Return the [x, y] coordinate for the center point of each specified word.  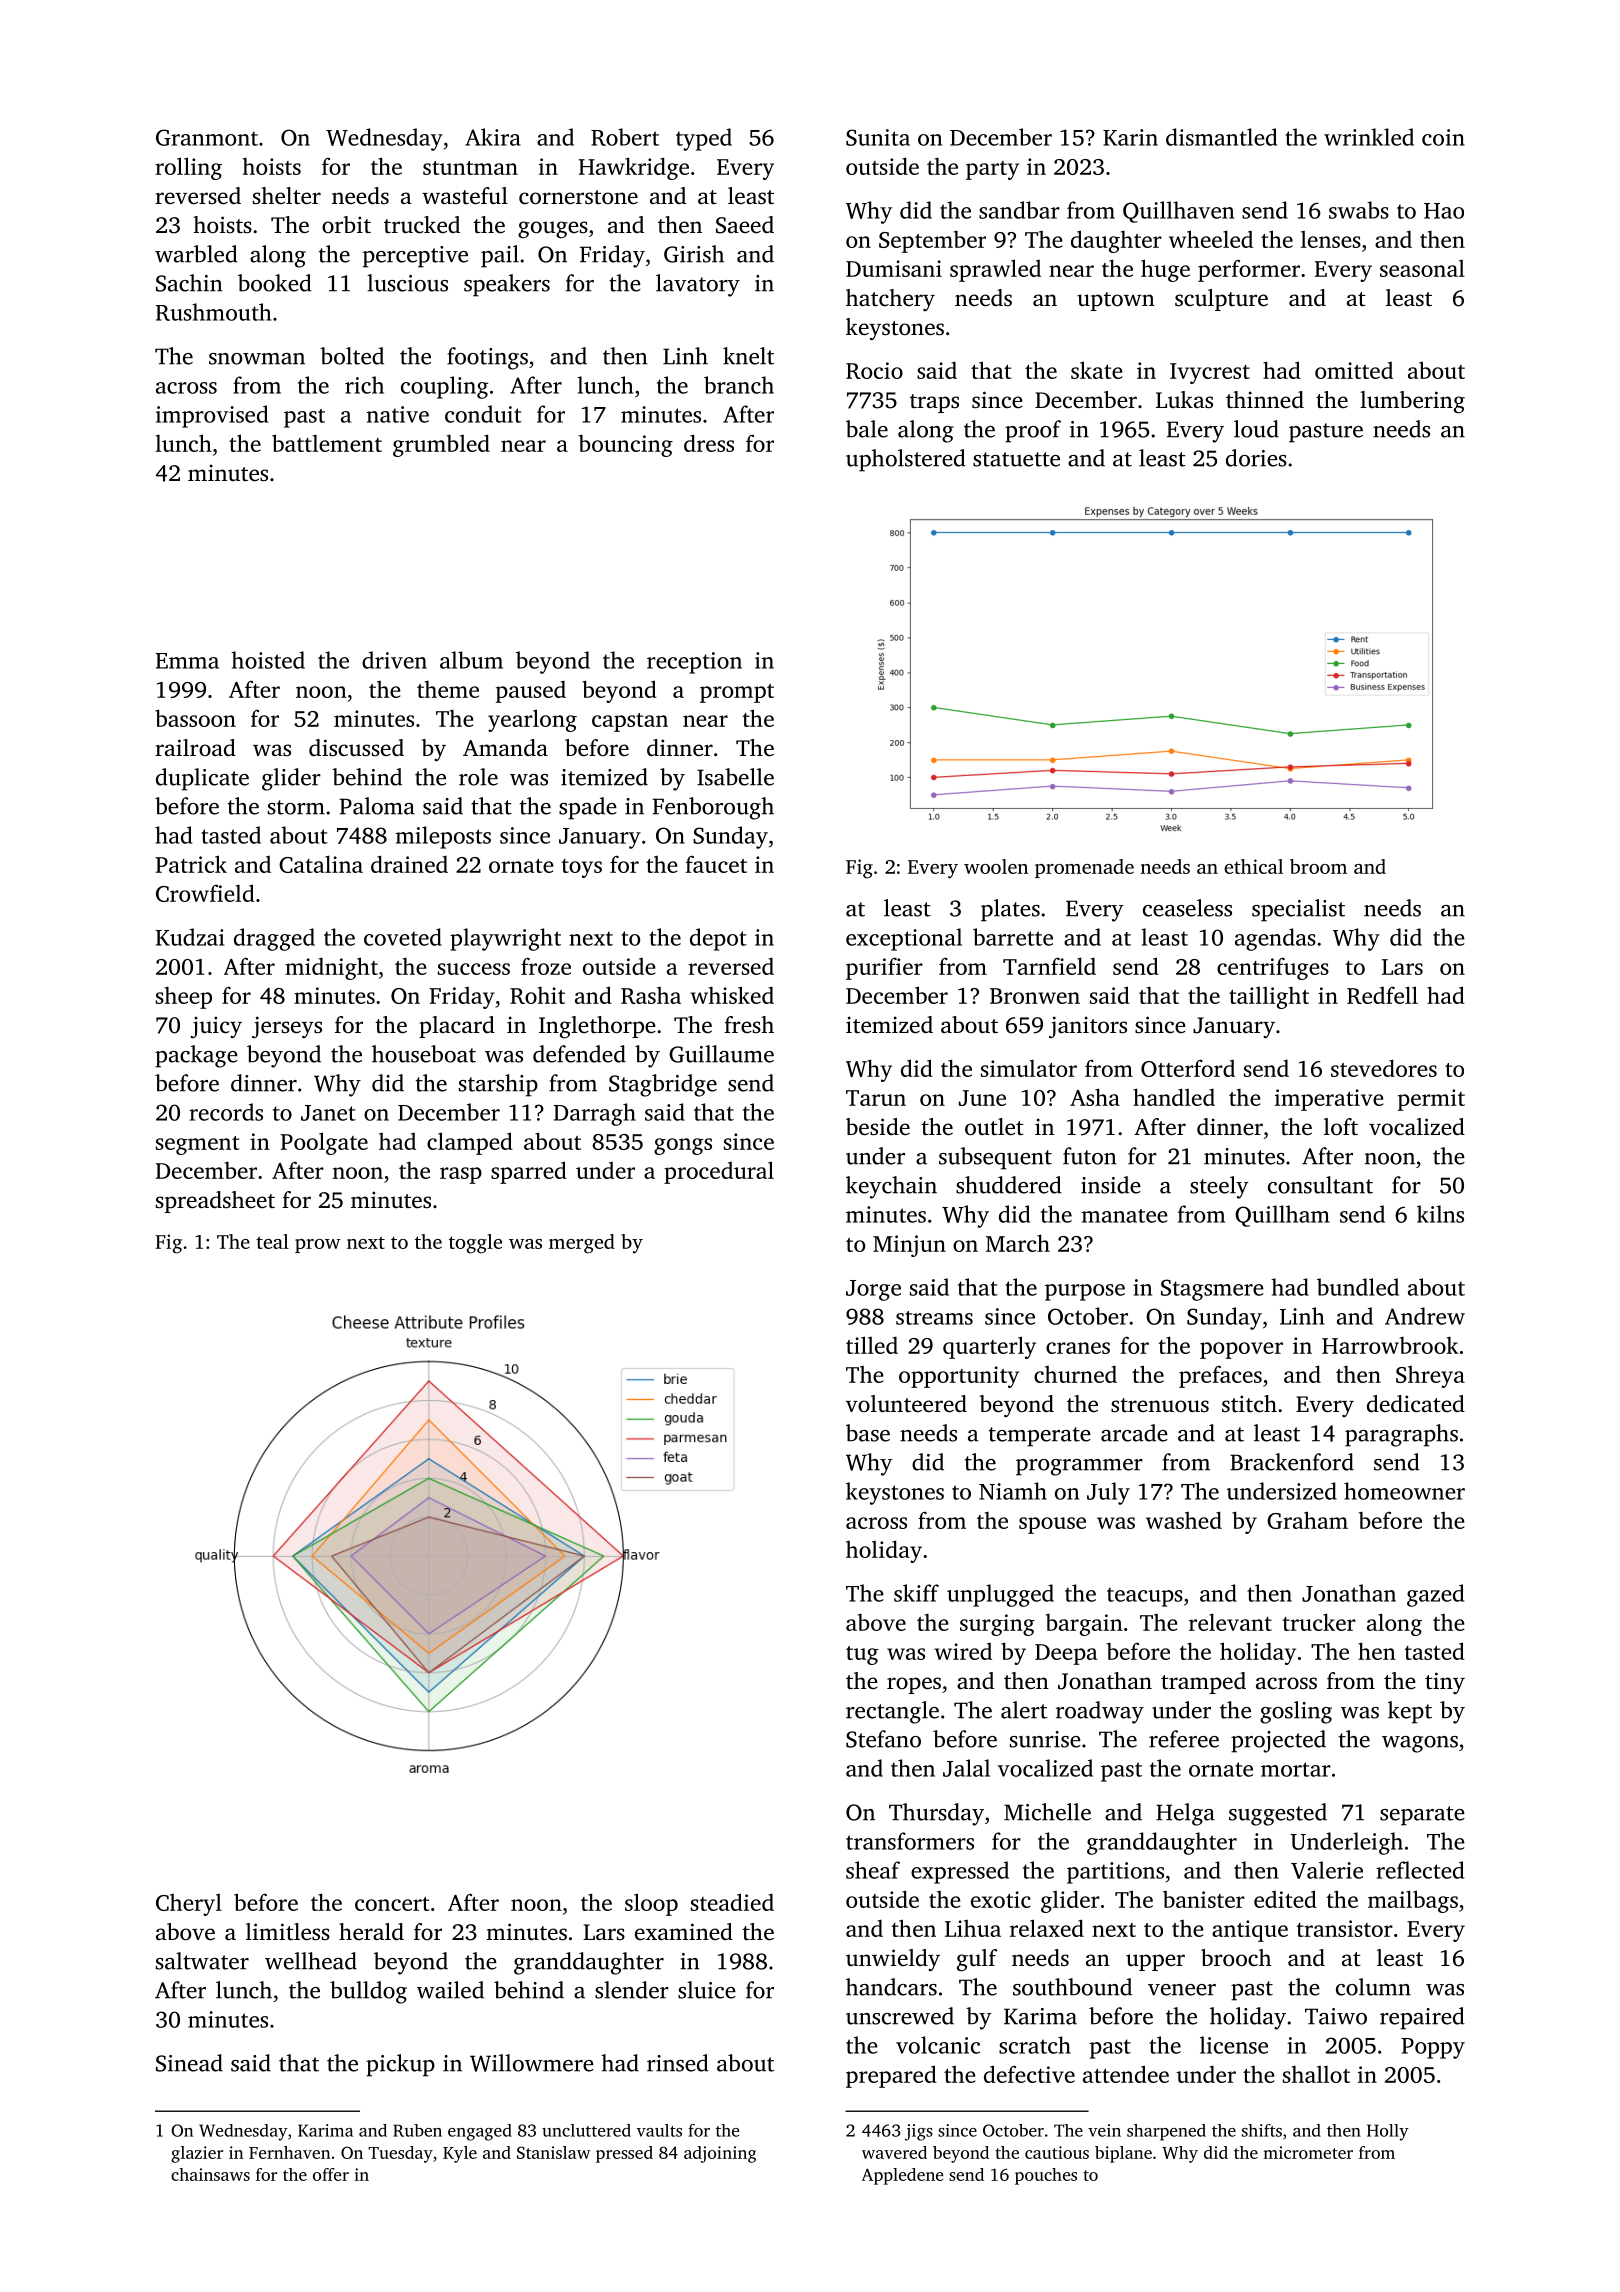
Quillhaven [1178, 212]
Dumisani [894, 268]
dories [1256, 458]
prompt [737, 693]
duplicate [202, 779]
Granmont [207, 137]
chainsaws [210, 2174]
